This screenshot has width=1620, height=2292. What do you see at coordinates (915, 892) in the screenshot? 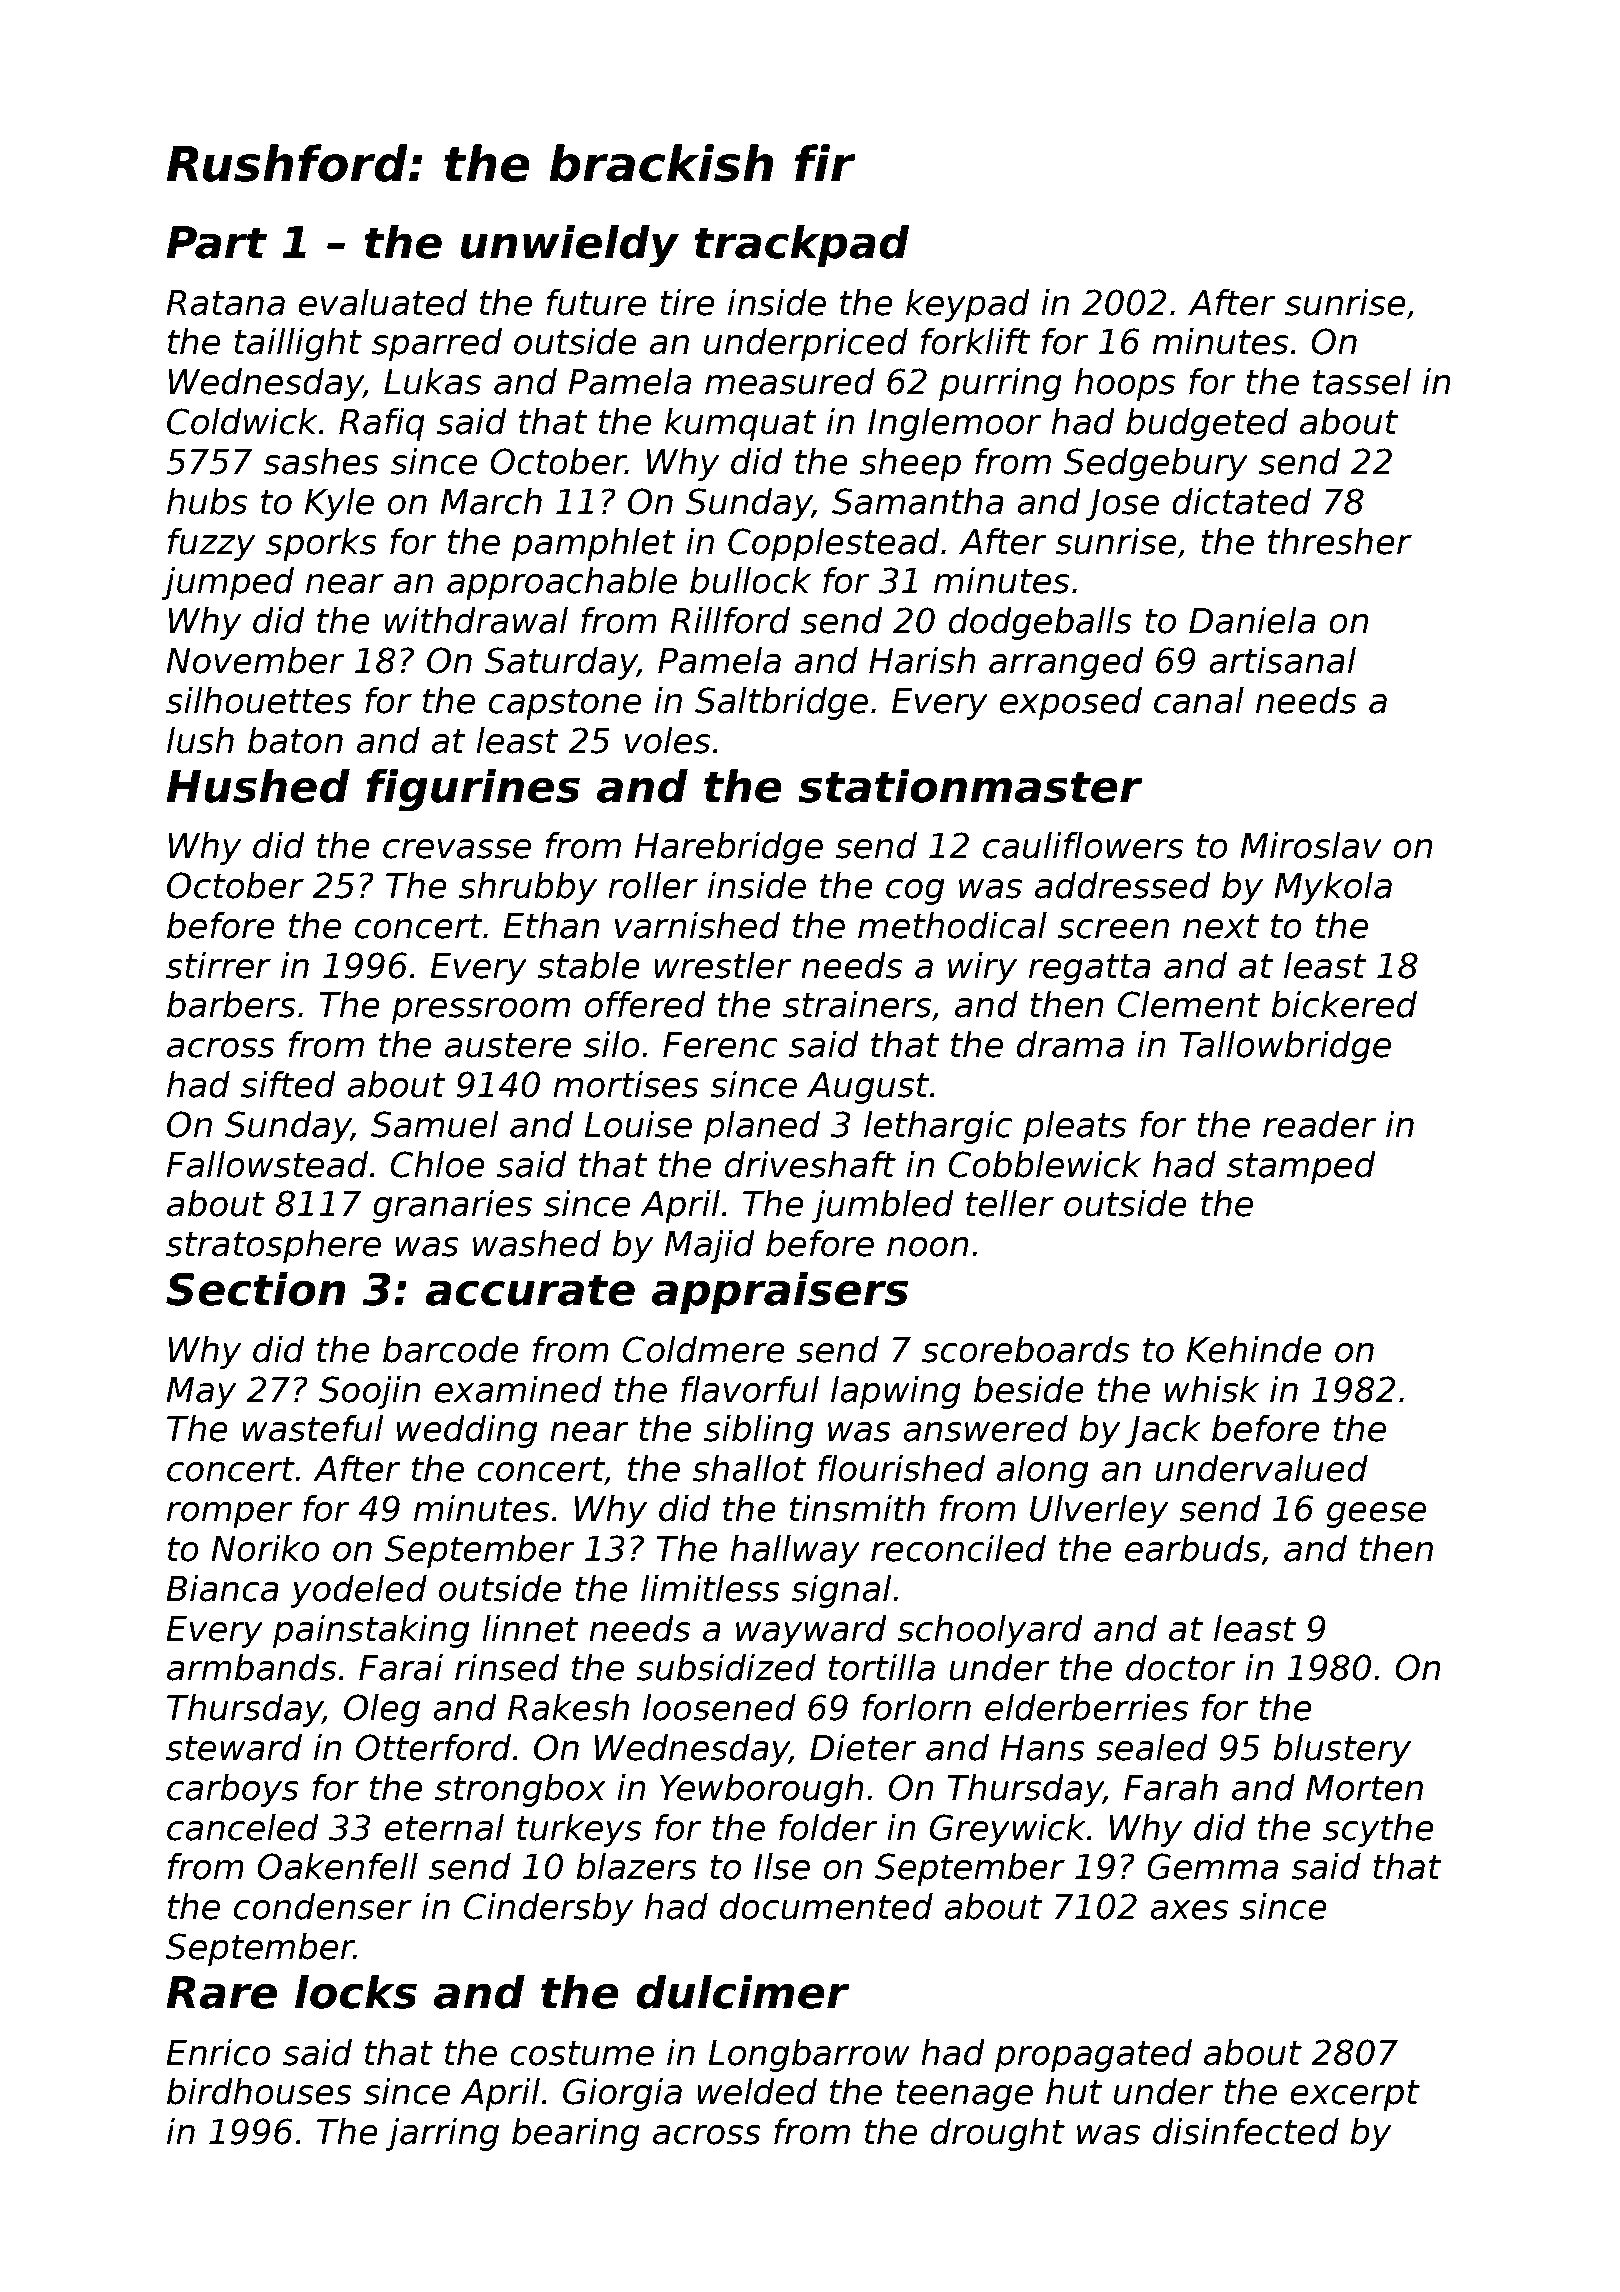
I see `cog` at bounding box center [915, 892].
